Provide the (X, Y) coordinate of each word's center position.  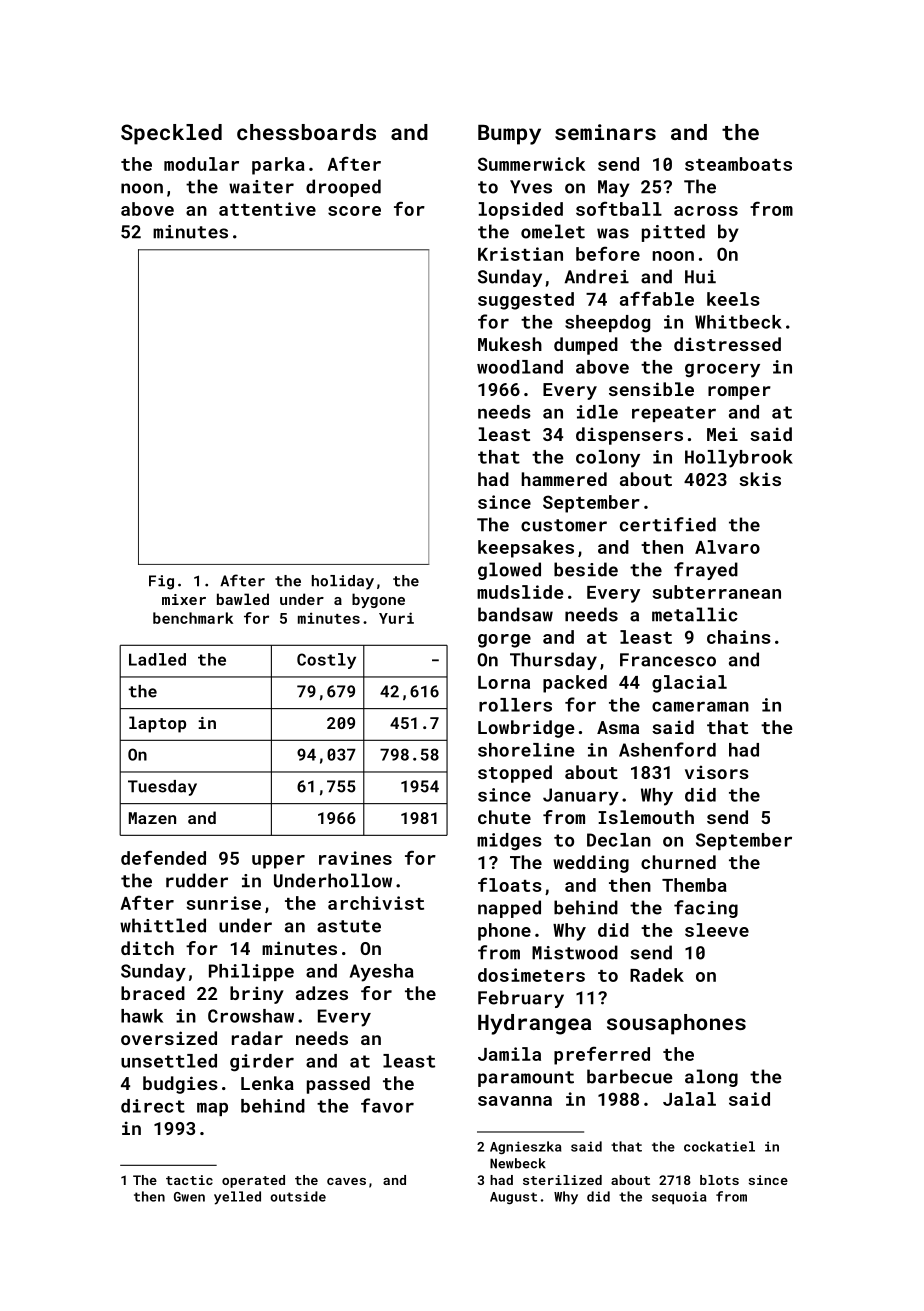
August (513, 1198)
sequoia (679, 1197)
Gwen (189, 1197)
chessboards (306, 132)
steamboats (738, 164)
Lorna (504, 682)
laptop (157, 724)
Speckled (171, 134)
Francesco (668, 660)
